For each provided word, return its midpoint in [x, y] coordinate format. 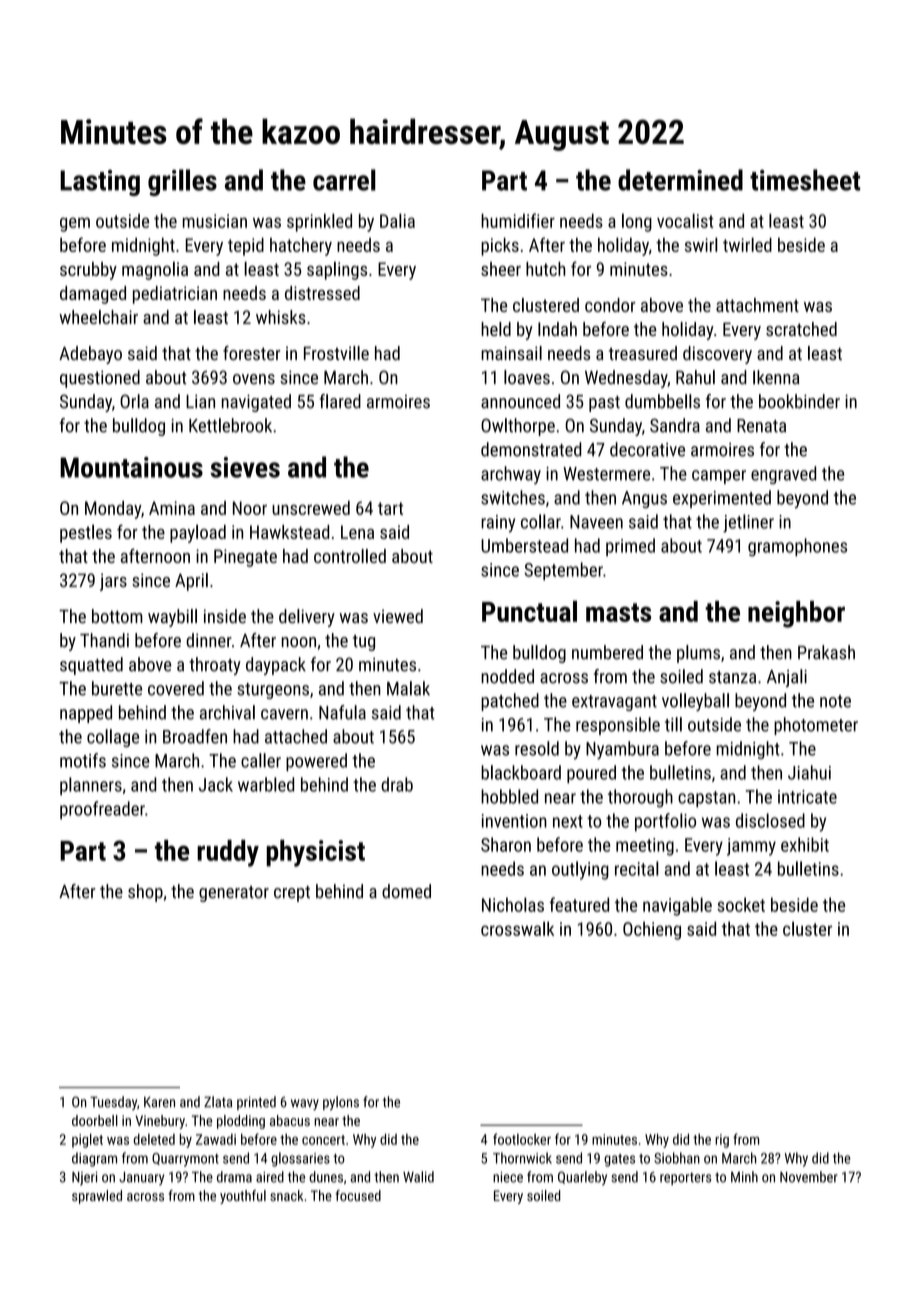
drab [397, 784]
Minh [744, 1176]
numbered [607, 652]
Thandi [104, 640]
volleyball [695, 702]
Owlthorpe [518, 427]
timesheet [805, 180]
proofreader [102, 810]
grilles [182, 182]
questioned [100, 379]
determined [680, 180]
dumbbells [662, 401]
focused [358, 1195]
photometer [816, 726]
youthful [243, 1197]
